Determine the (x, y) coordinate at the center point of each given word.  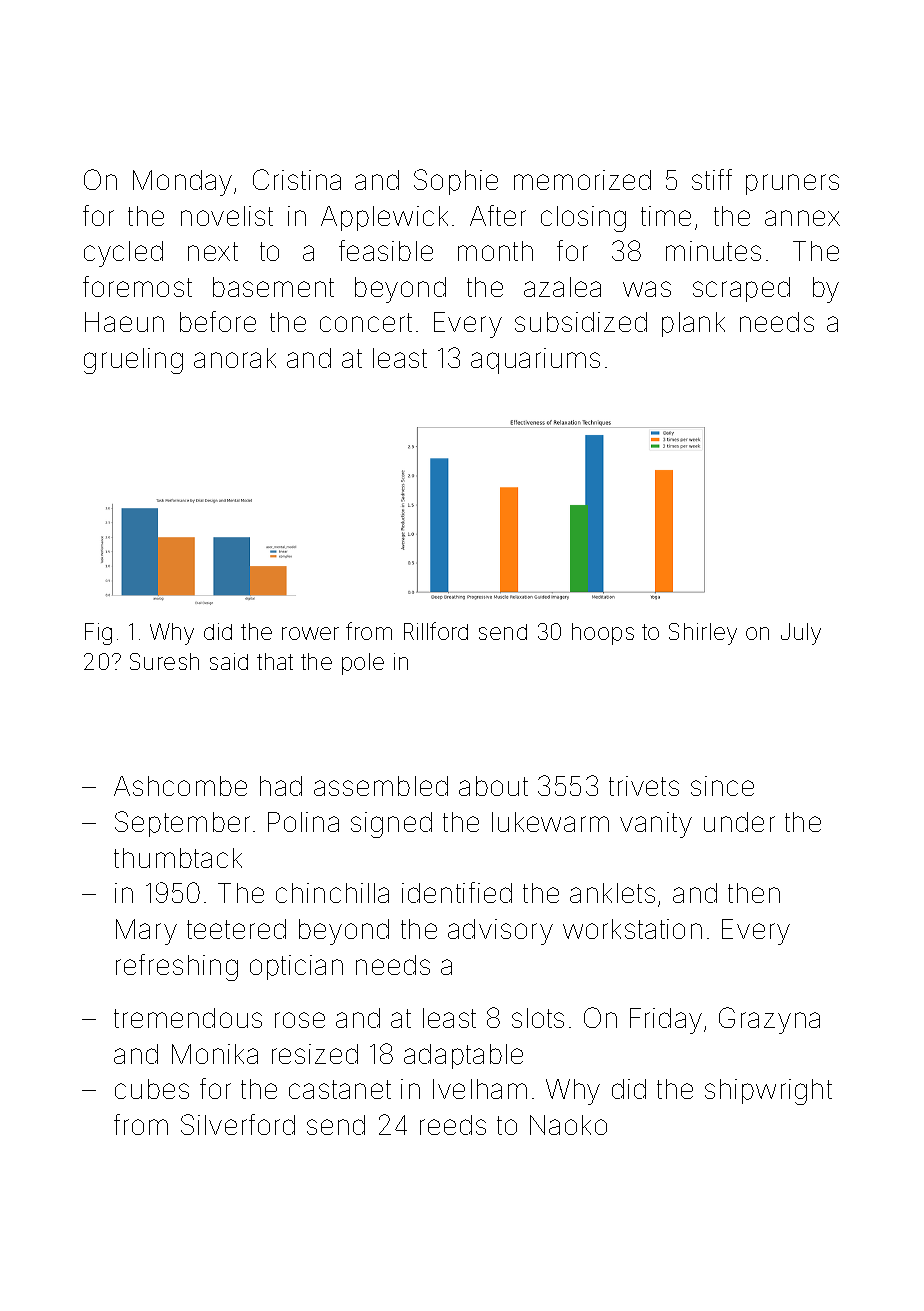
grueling (133, 361)
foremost (137, 286)
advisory (500, 932)
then (754, 893)
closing (583, 219)
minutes (713, 251)
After (498, 215)
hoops (603, 634)
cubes (152, 1089)
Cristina (297, 179)
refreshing (177, 967)
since (722, 786)
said (229, 661)
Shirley (703, 634)
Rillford (436, 631)
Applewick (384, 218)
